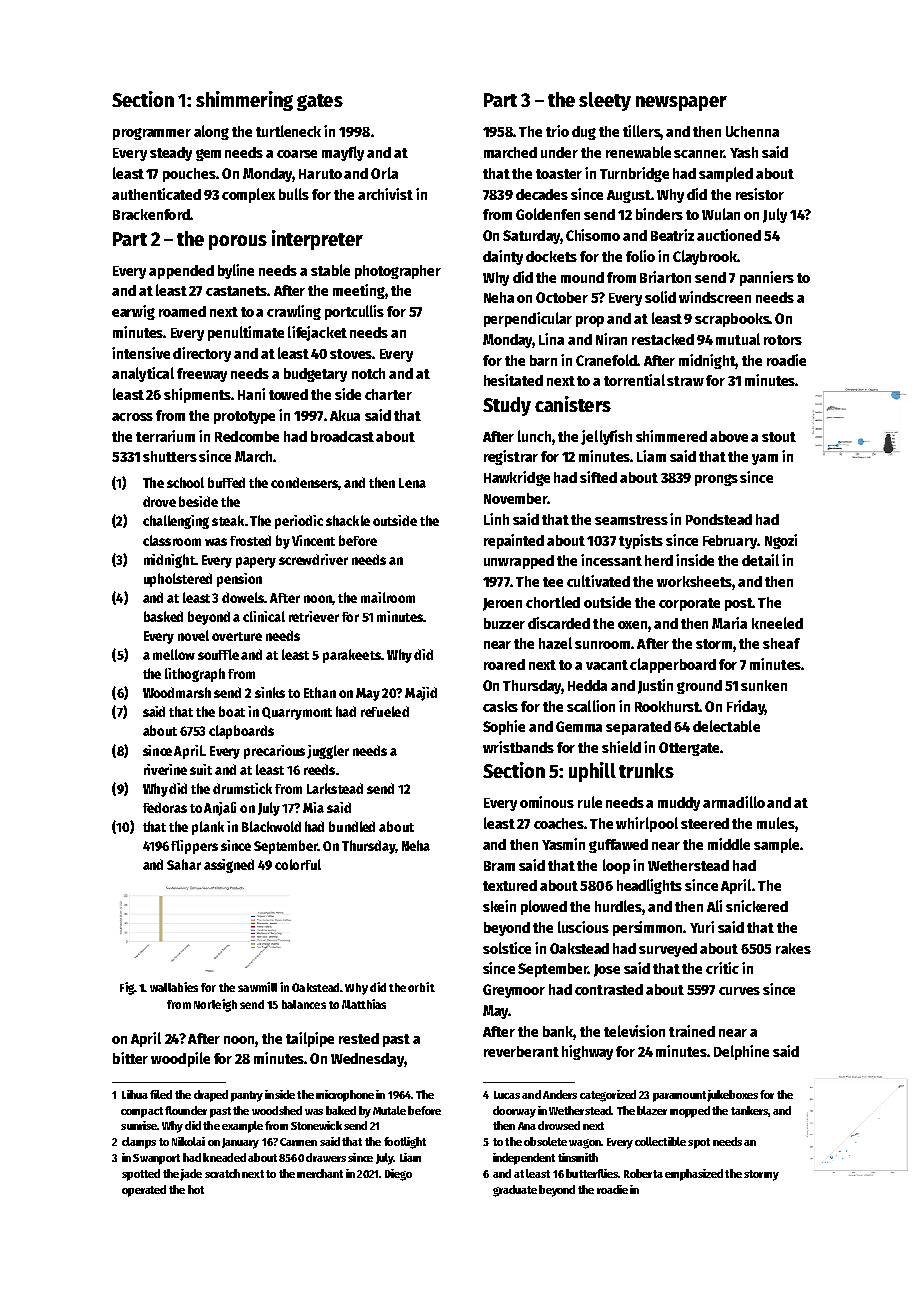 The height and width of the screenshot is (1308, 924). What do you see at coordinates (202, 354) in the screenshot?
I see `directory` at bounding box center [202, 354].
